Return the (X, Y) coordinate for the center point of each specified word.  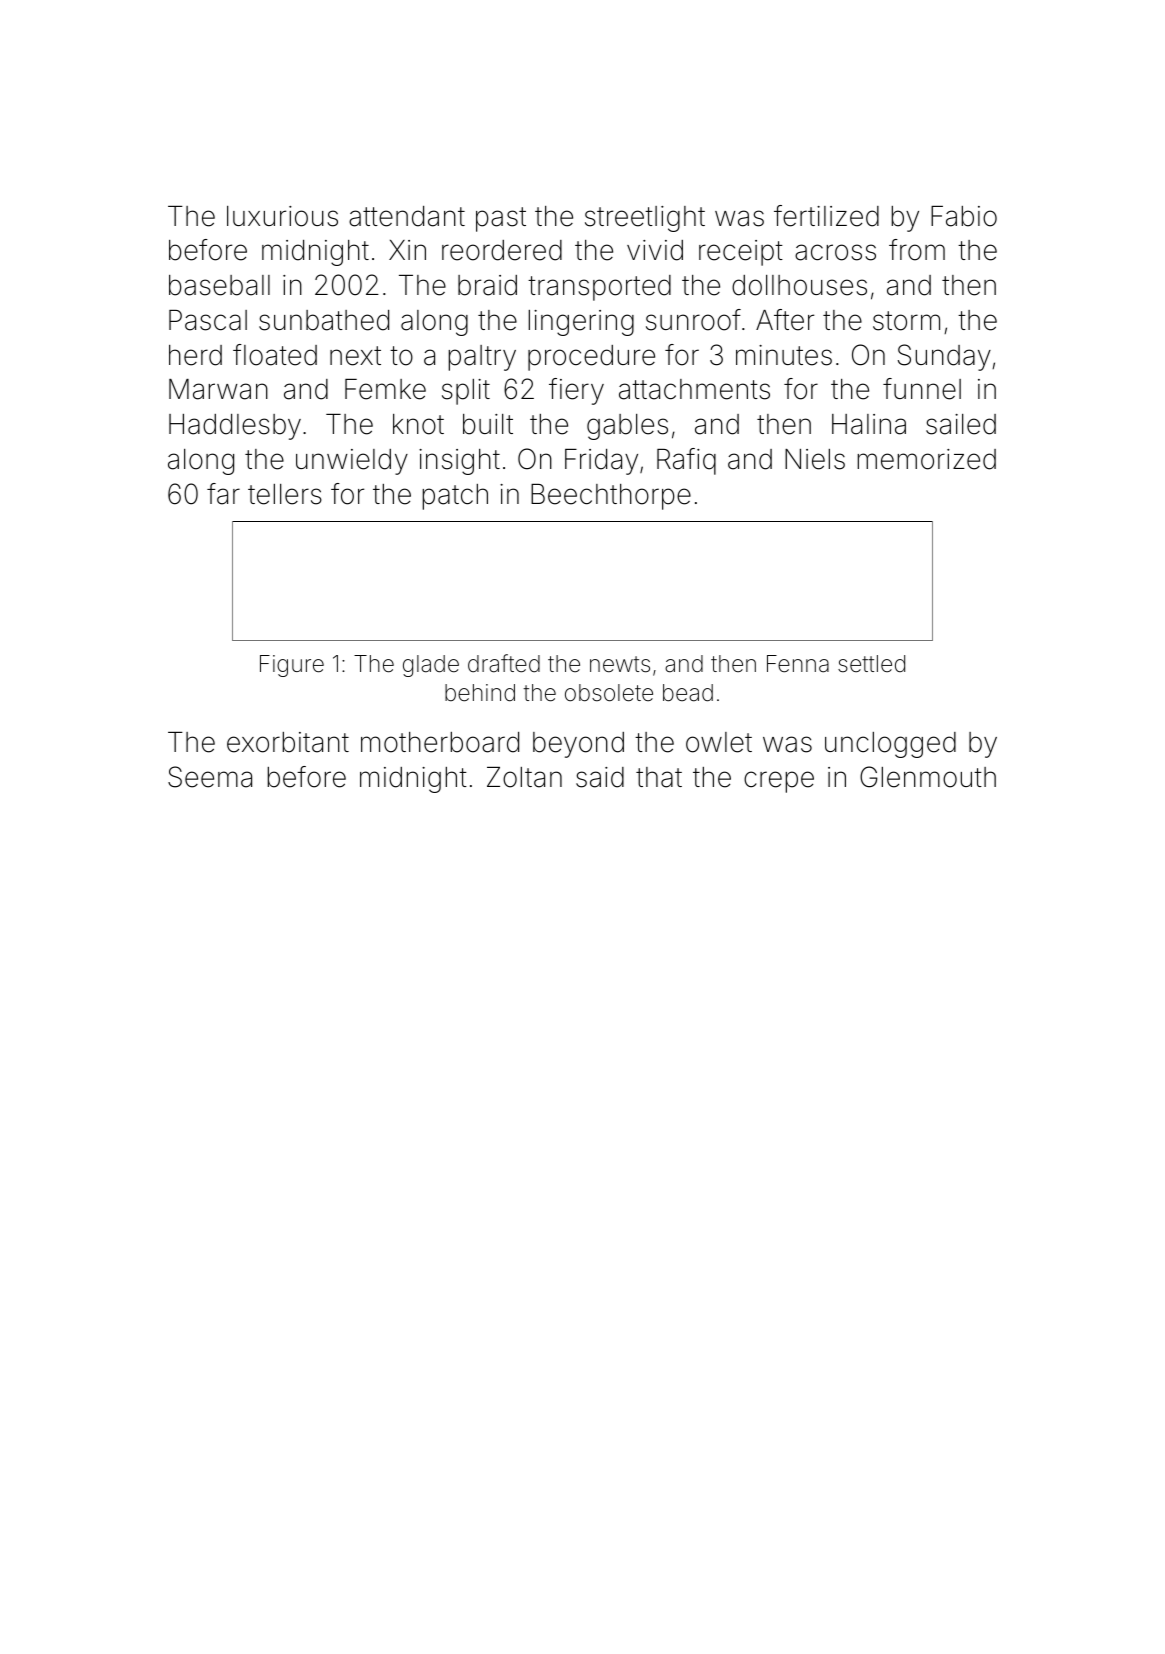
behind (480, 693)
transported (599, 288)
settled (871, 663)
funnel (922, 389)
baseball (219, 285)
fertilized (826, 216)
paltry (482, 358)
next (355, 356)
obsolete (609, 693)
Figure (292, 666)
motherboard (440, 742)
